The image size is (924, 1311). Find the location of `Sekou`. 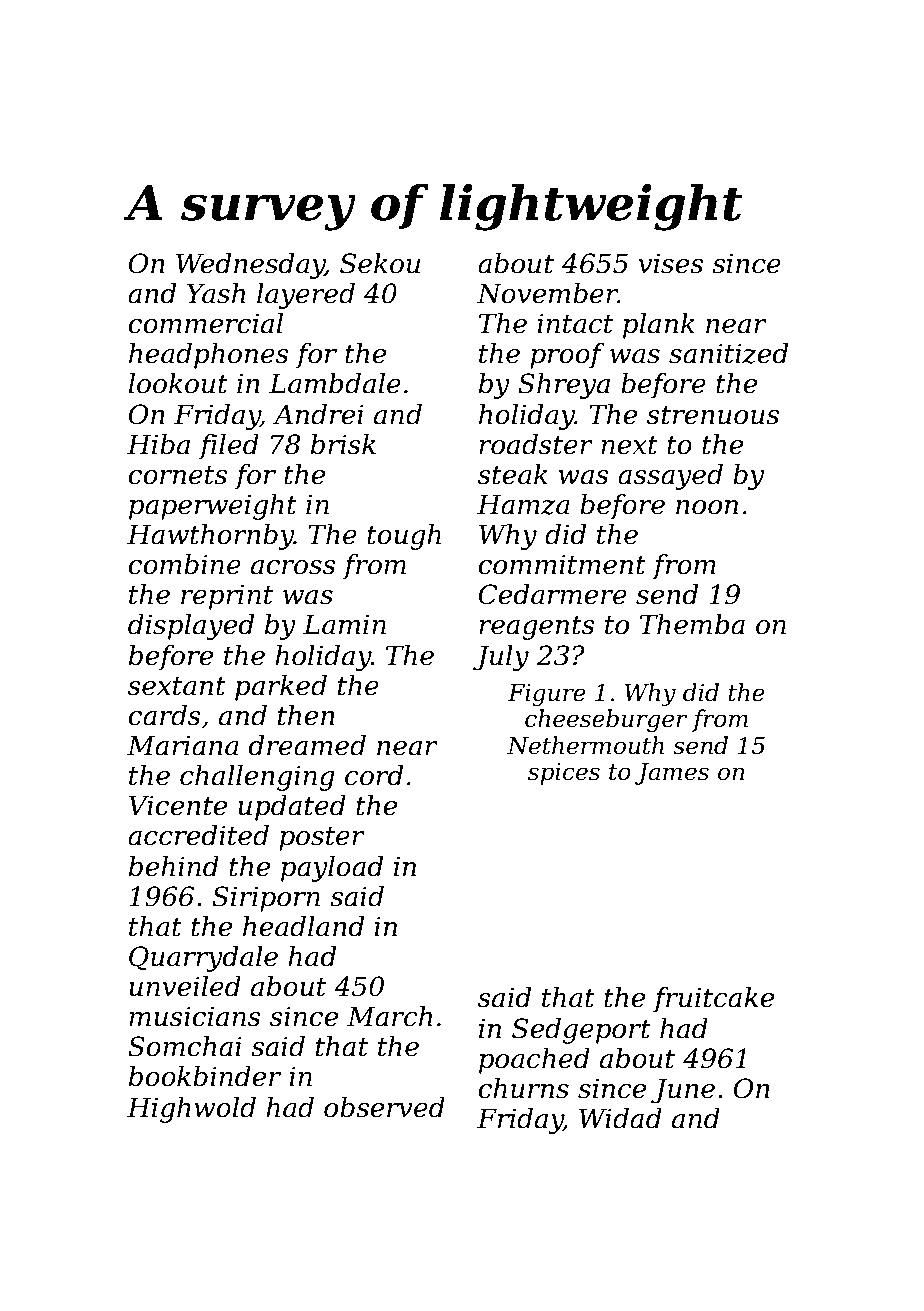

Sekou is located at coordinates (380, 263).
